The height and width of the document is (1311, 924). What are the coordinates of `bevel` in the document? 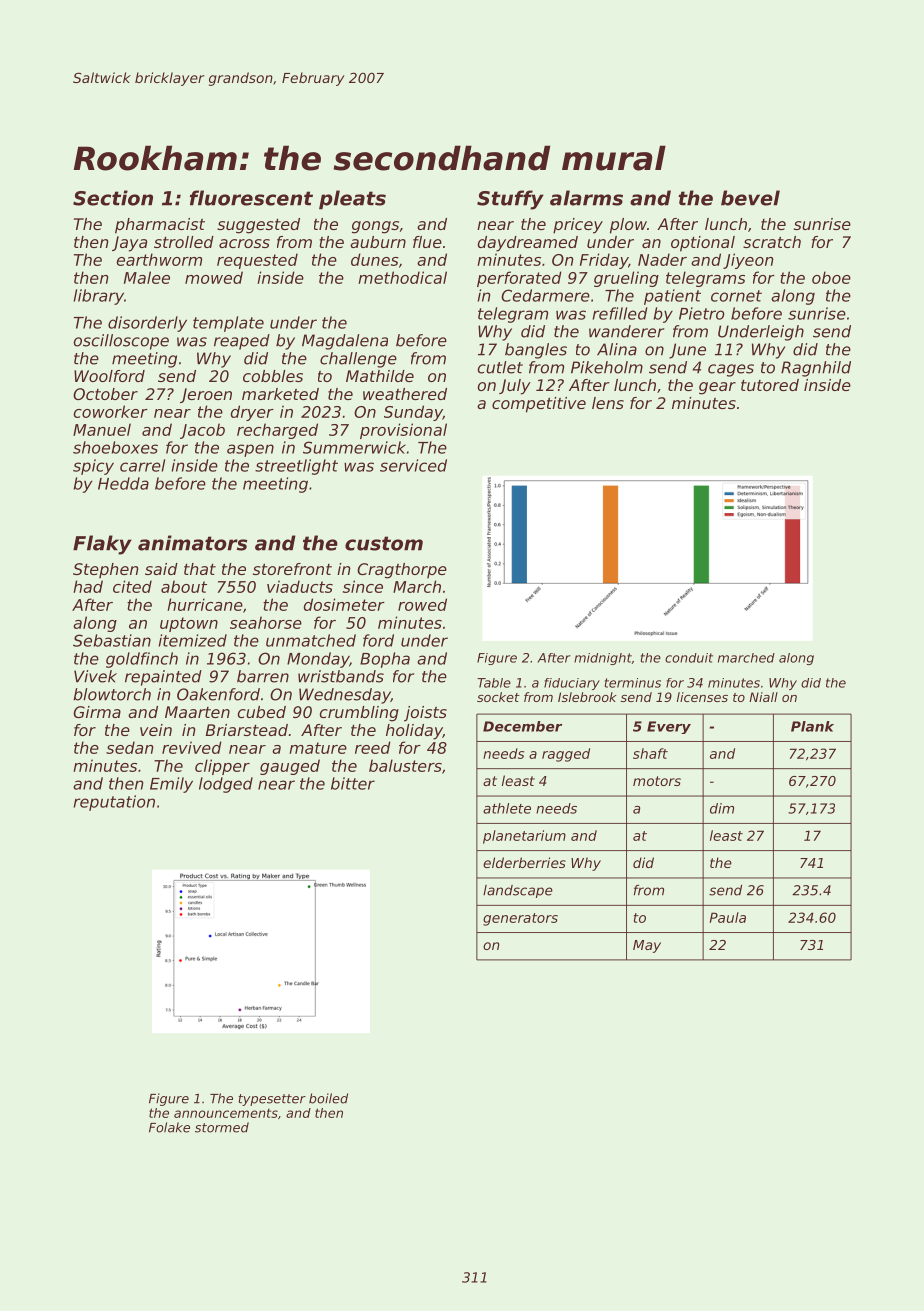 It's located at (750, 198).
